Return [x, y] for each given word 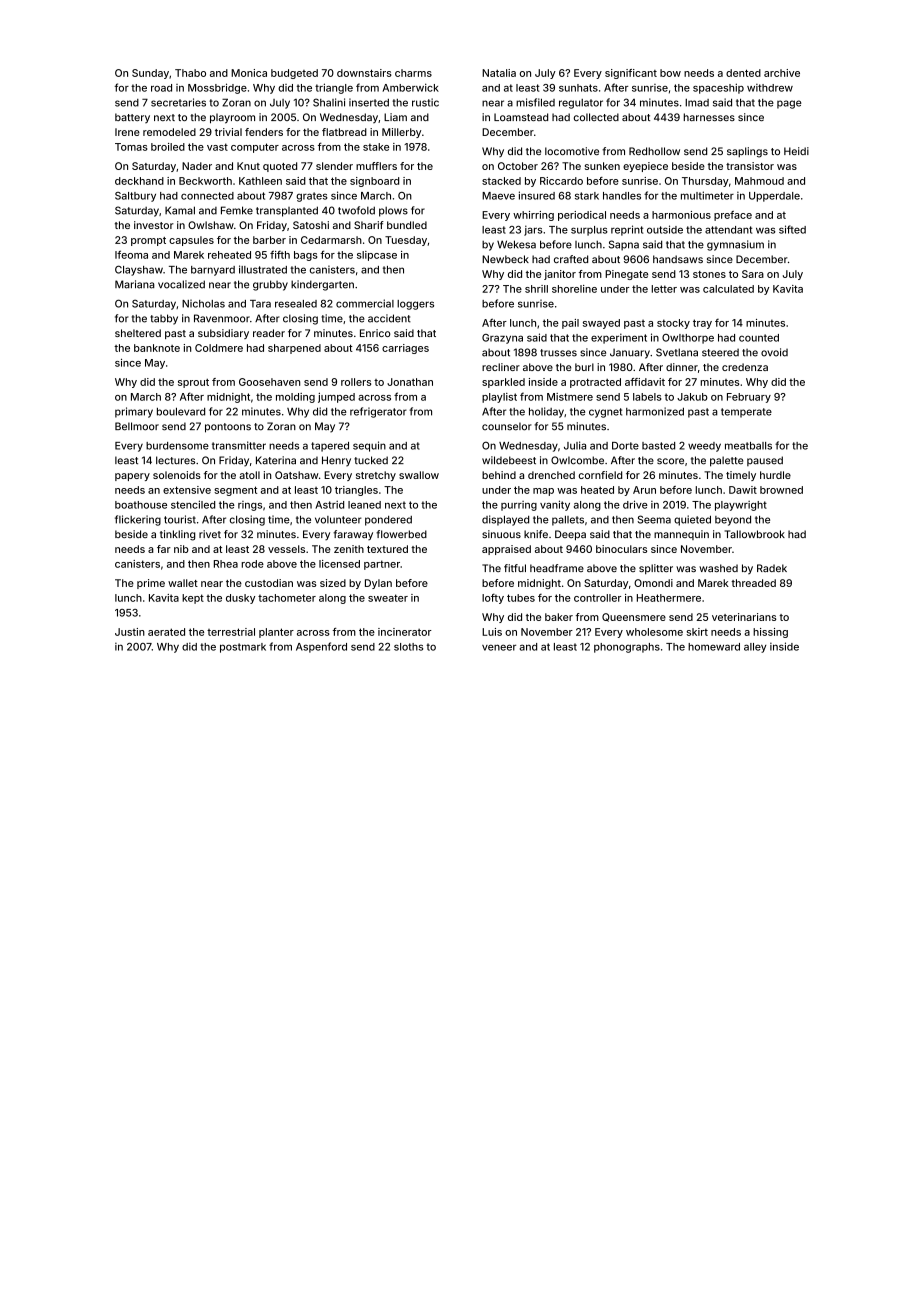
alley [755, 648]
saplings [747, 152]
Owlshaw [211, 225]
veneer [499, 647]
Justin [130, 632]
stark [587, 196]
